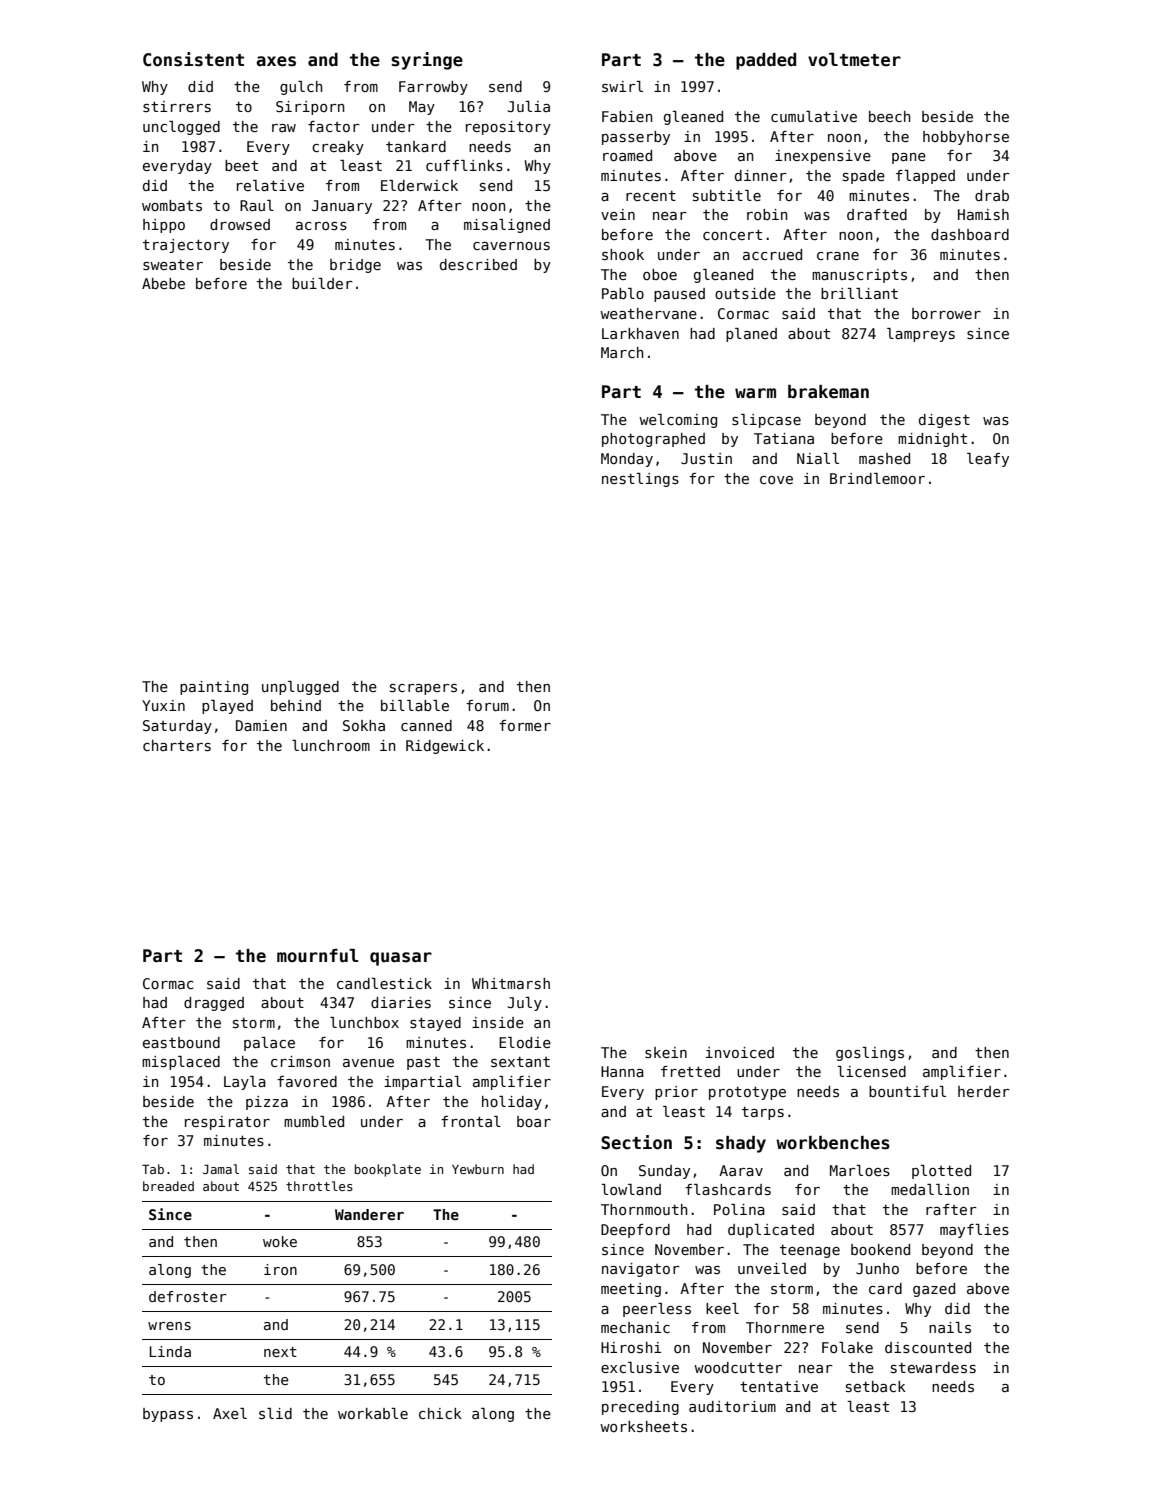  What do you see at coordinates (511, 246) in the page?
I see `cavernous` at bounding box center [511, 246].
